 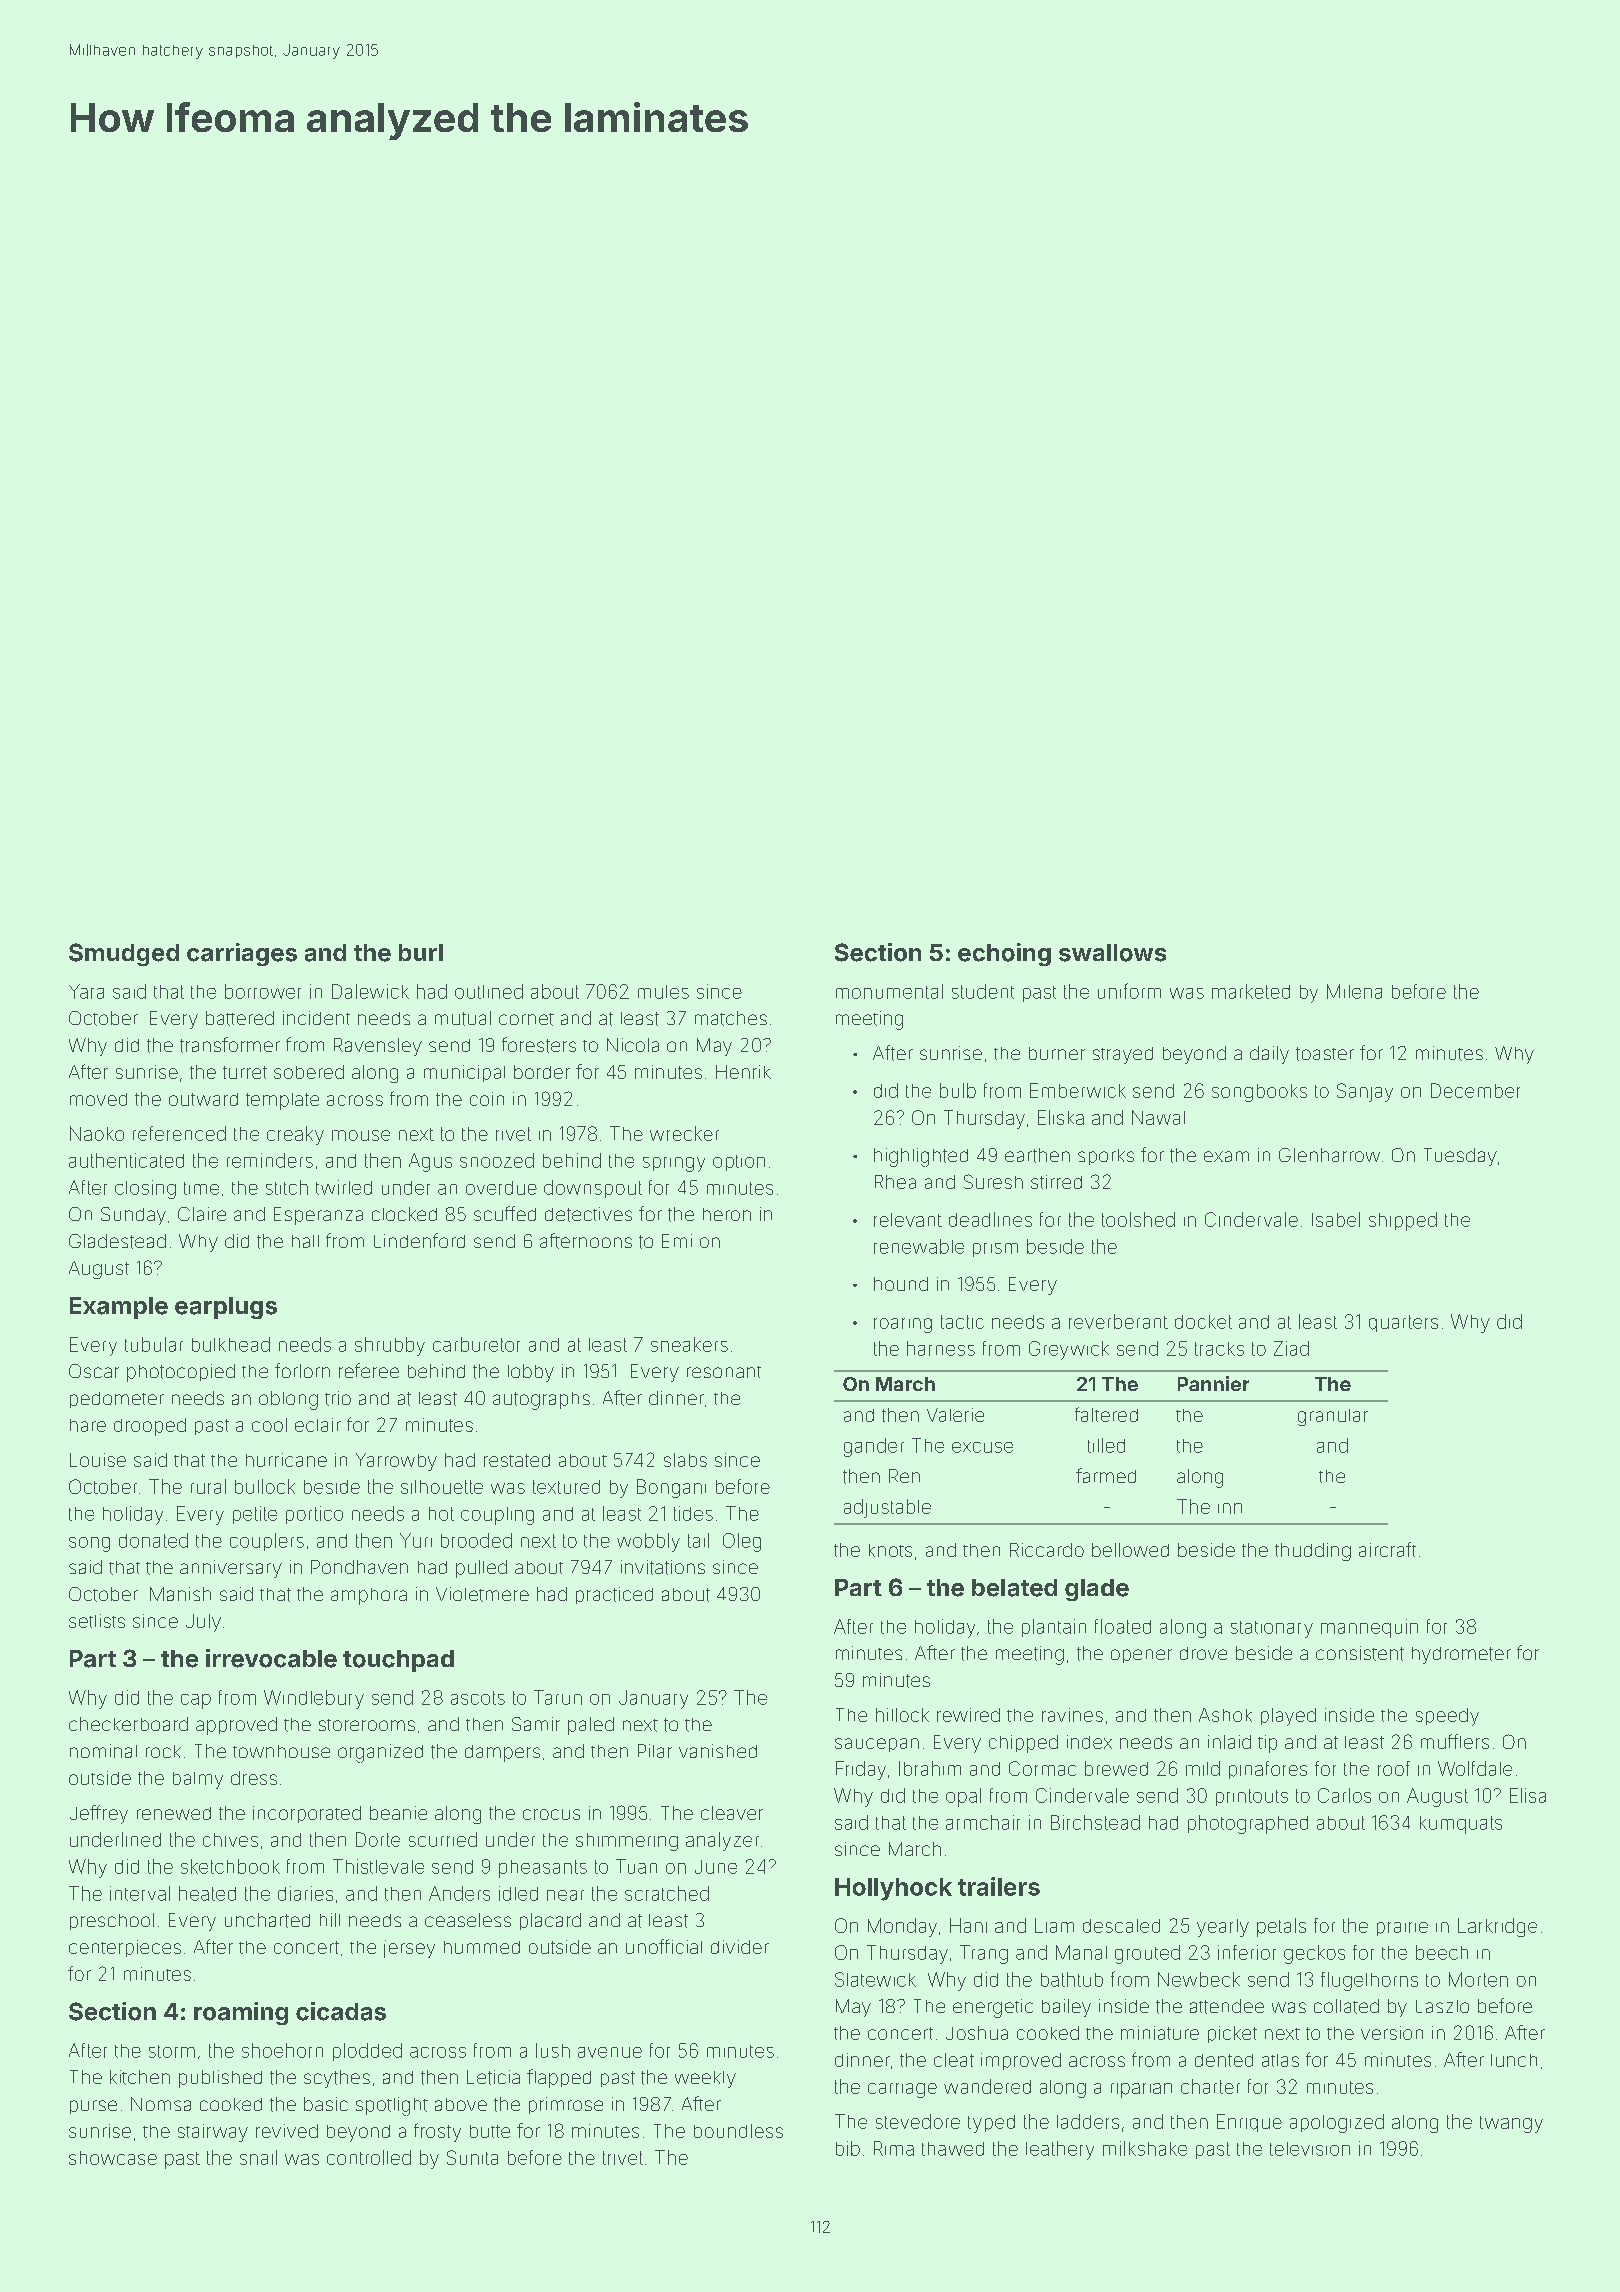 I want to click on television, so click(x=1310, y=2149).
